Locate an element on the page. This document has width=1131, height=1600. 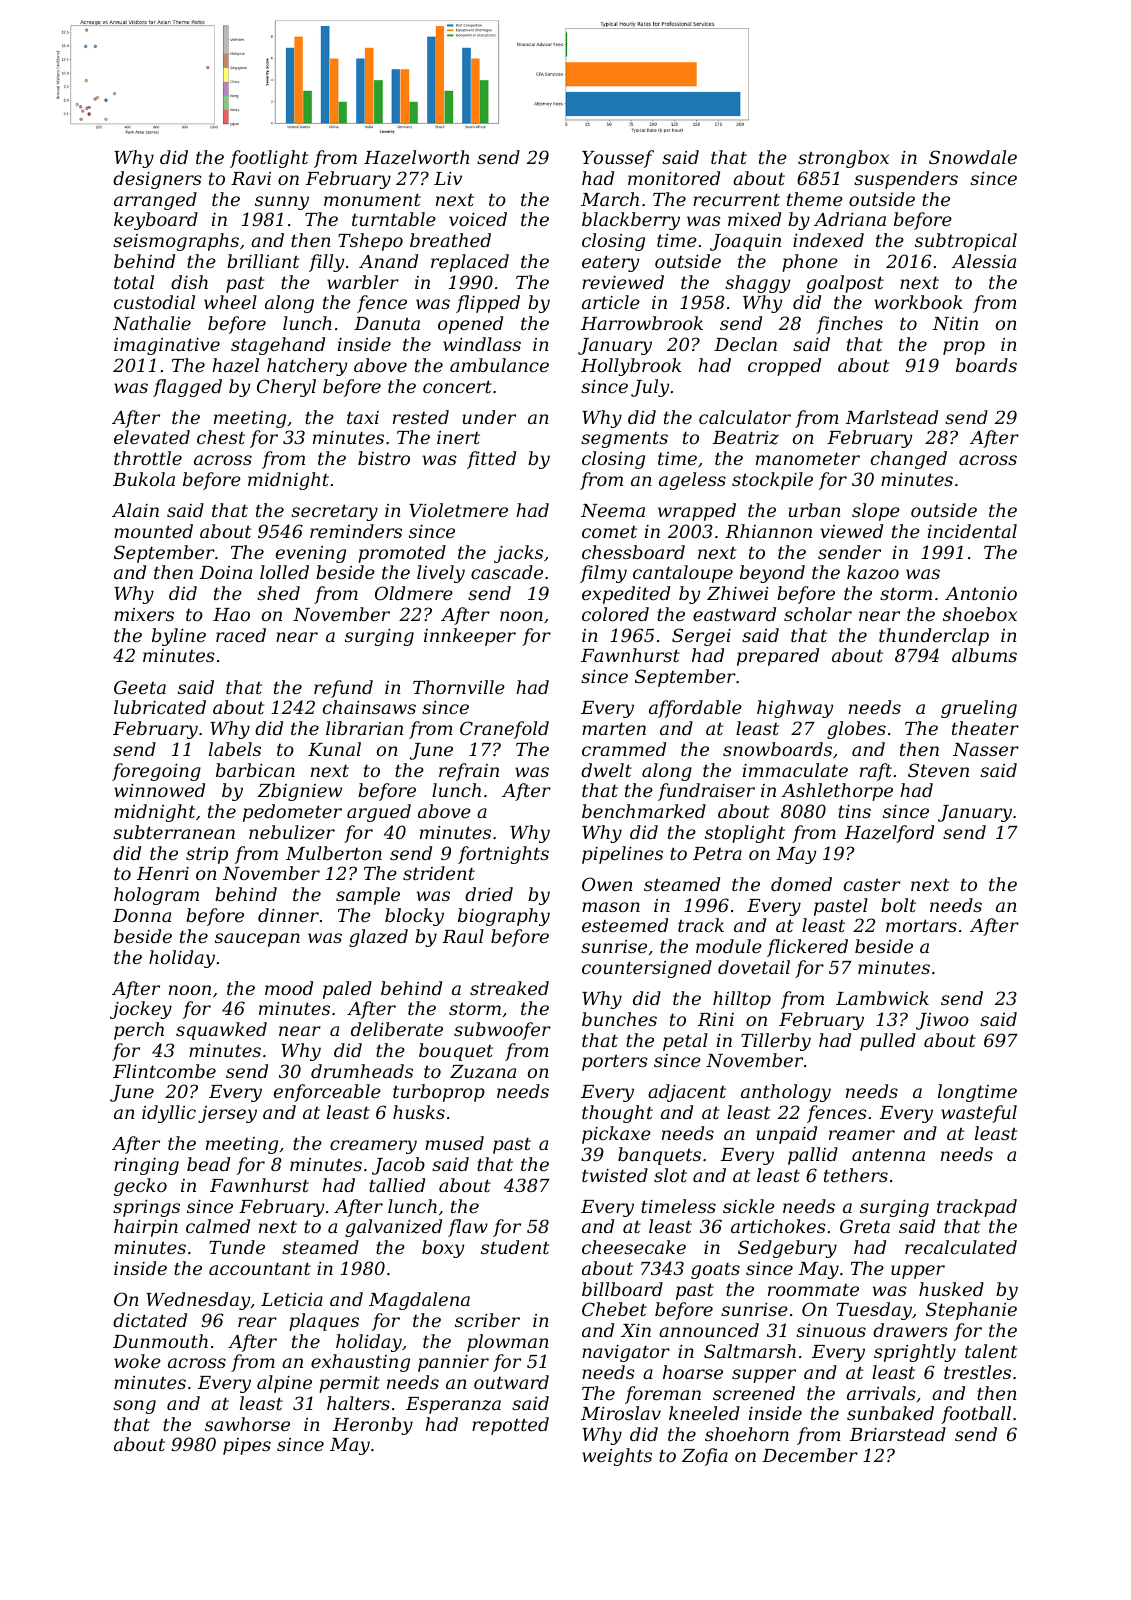
slope is located at coordinates (876, 512).
